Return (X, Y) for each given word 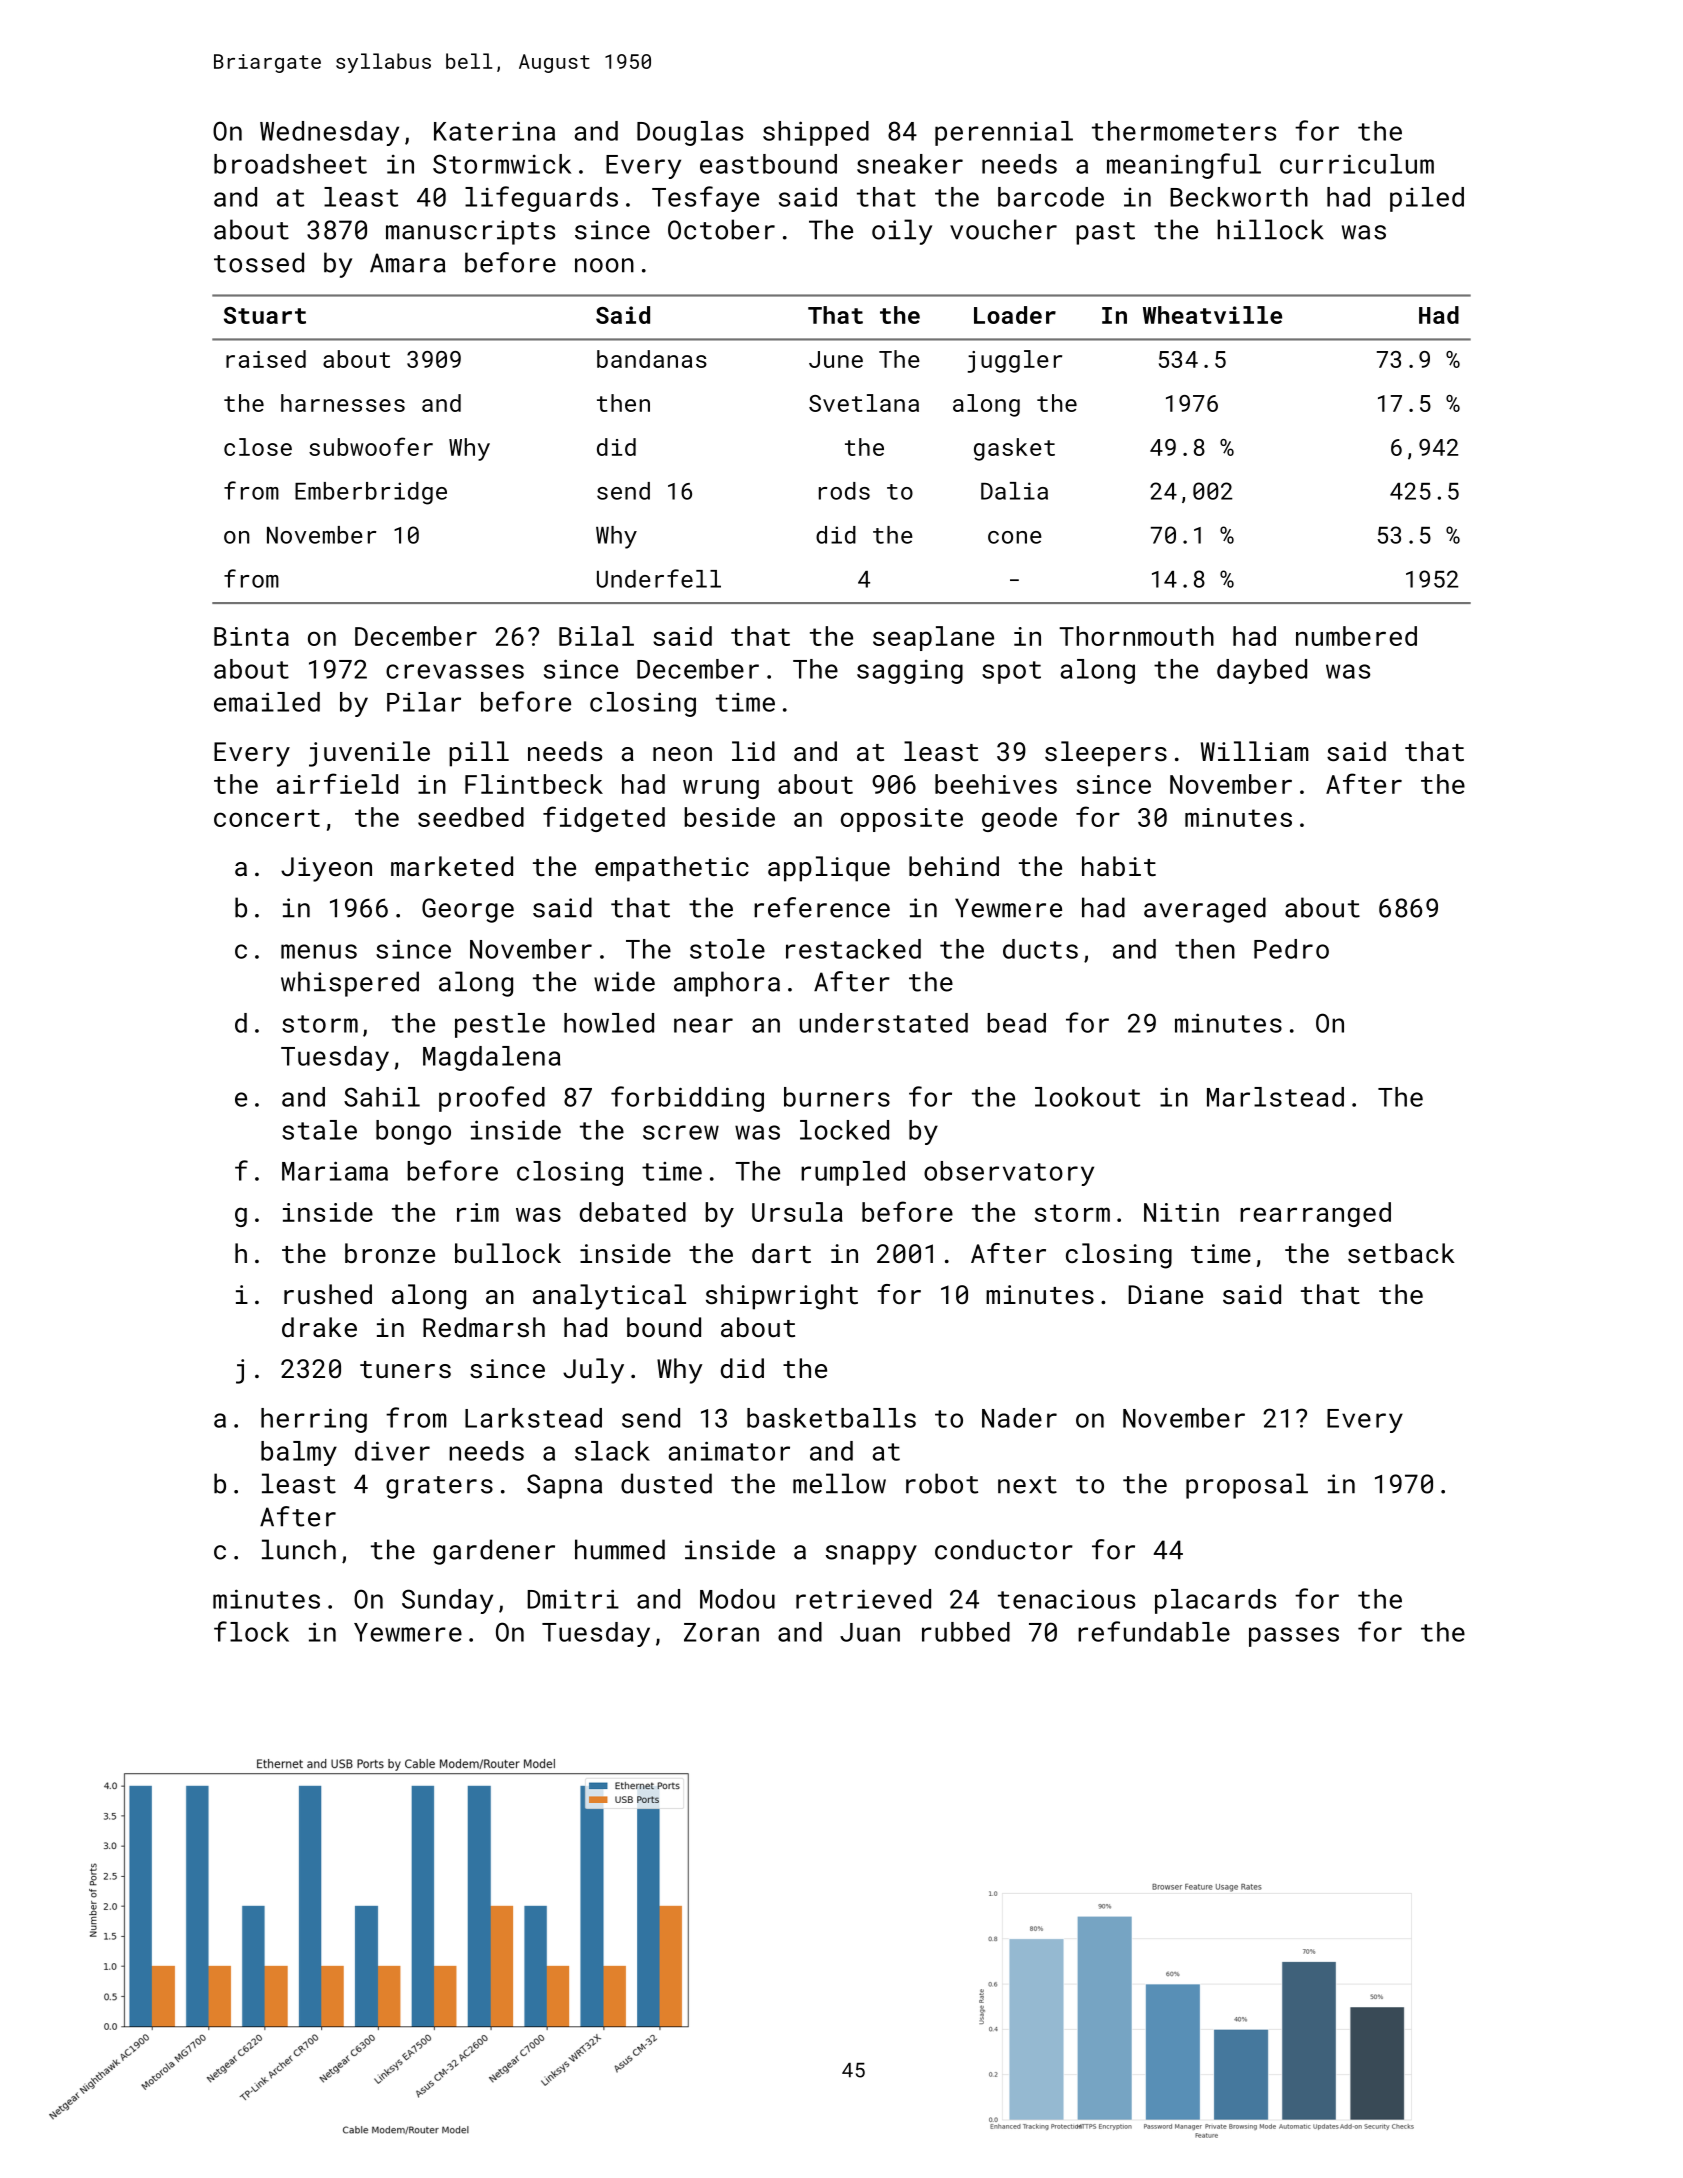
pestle (500, 1025)
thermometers (1184, 131)
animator (729, 1451)
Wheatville (1212, 315)
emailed (267, 702)
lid (753, 751)
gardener (494, 1552)
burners (837, 1097)
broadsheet (290, 164)
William (1255, 751)
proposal (1247, 1486)
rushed (328, 1294)
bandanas (652, 359)
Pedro (1291, 949)
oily (902, 232)
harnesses (343, 403)
